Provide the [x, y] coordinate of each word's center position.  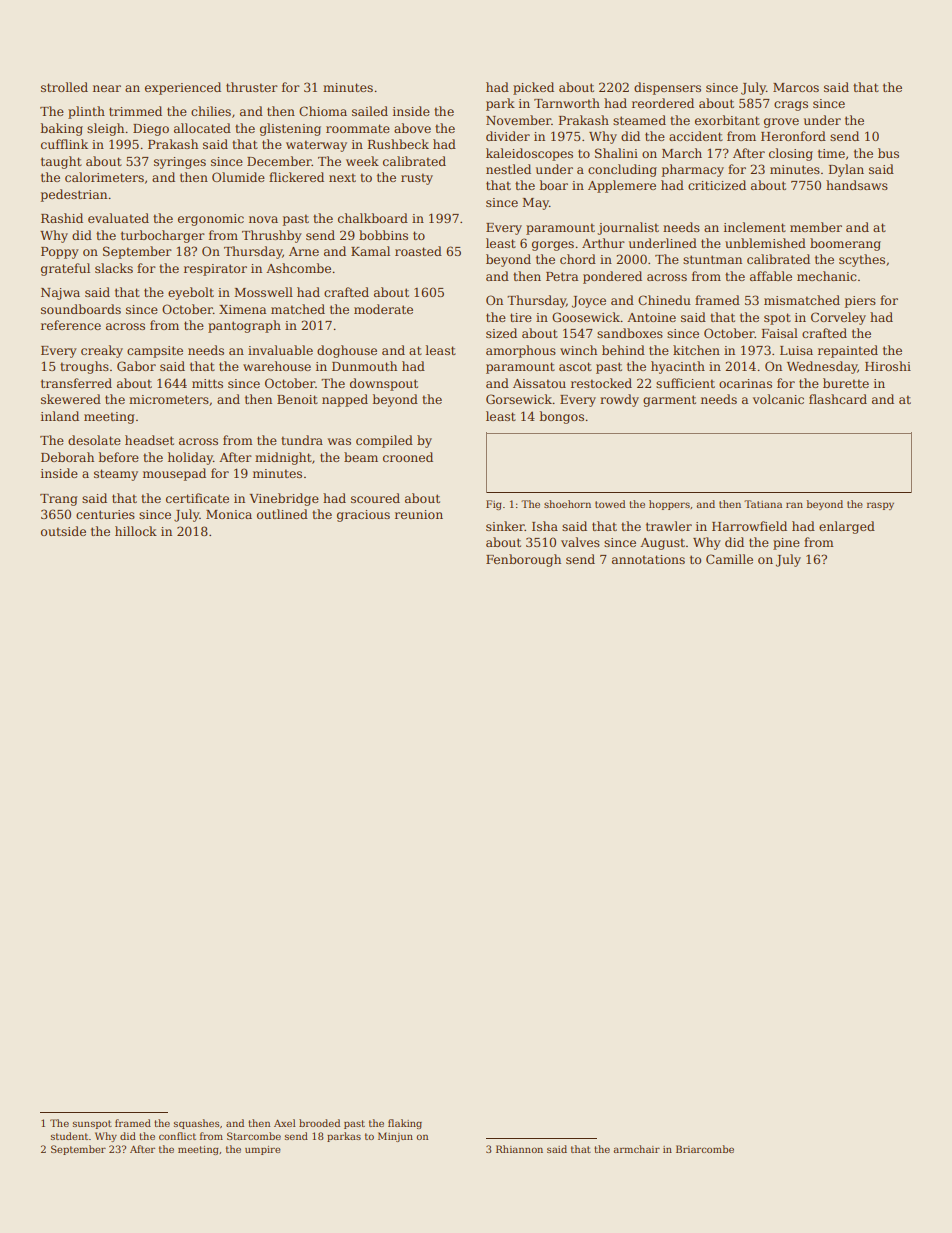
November [518, 120]
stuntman [712, 259]
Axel [285, 1123]
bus [888, 153]
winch [578, 350]
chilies [211, 111]
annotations [648, 559]
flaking [405, 1124]
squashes [197, 1124]
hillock [136, 531]
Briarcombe [705, 1149]
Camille [729, 559]
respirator [215, 270]
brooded [319, 1123]
